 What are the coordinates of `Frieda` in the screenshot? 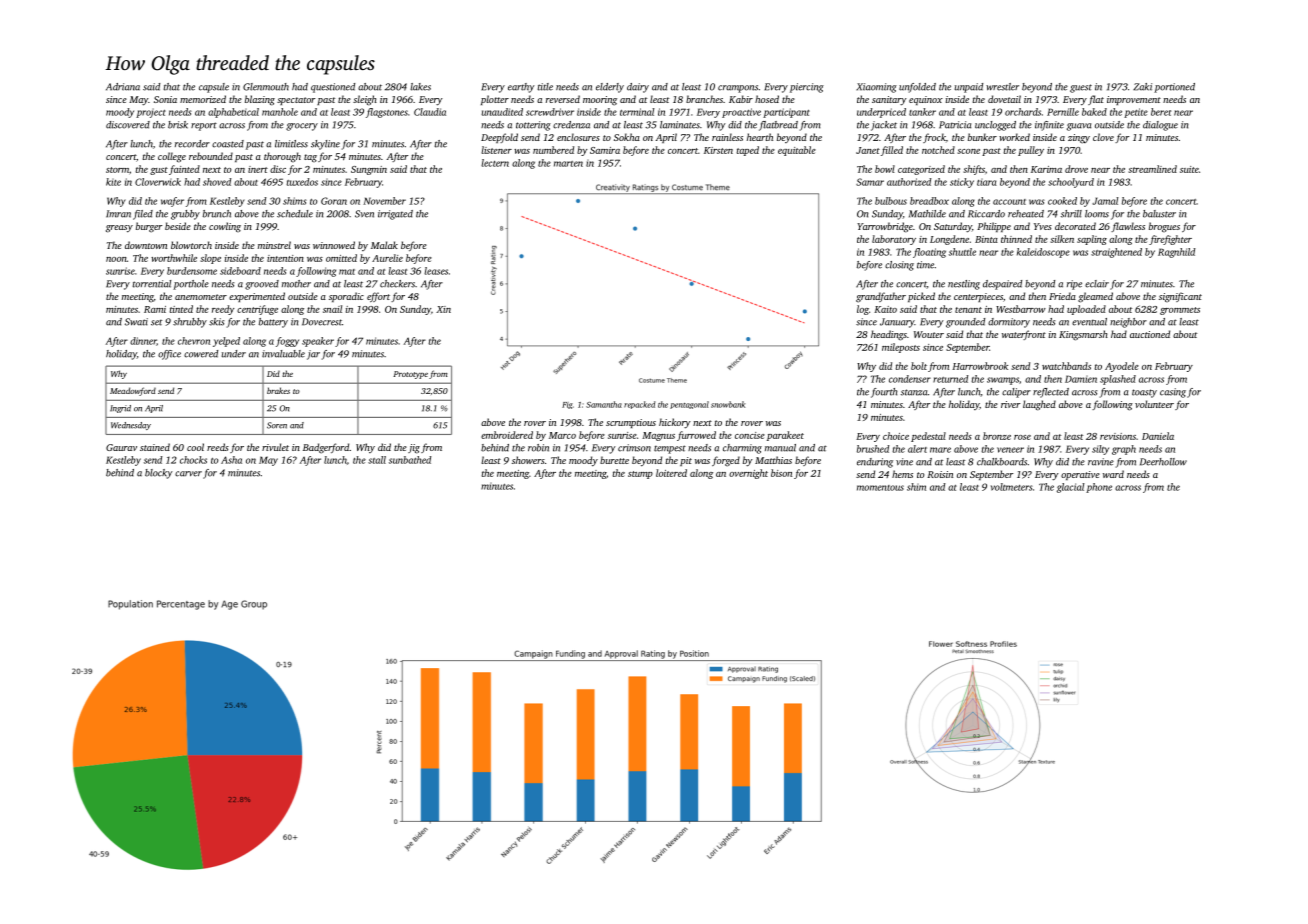 It's located at (1062, 296).
